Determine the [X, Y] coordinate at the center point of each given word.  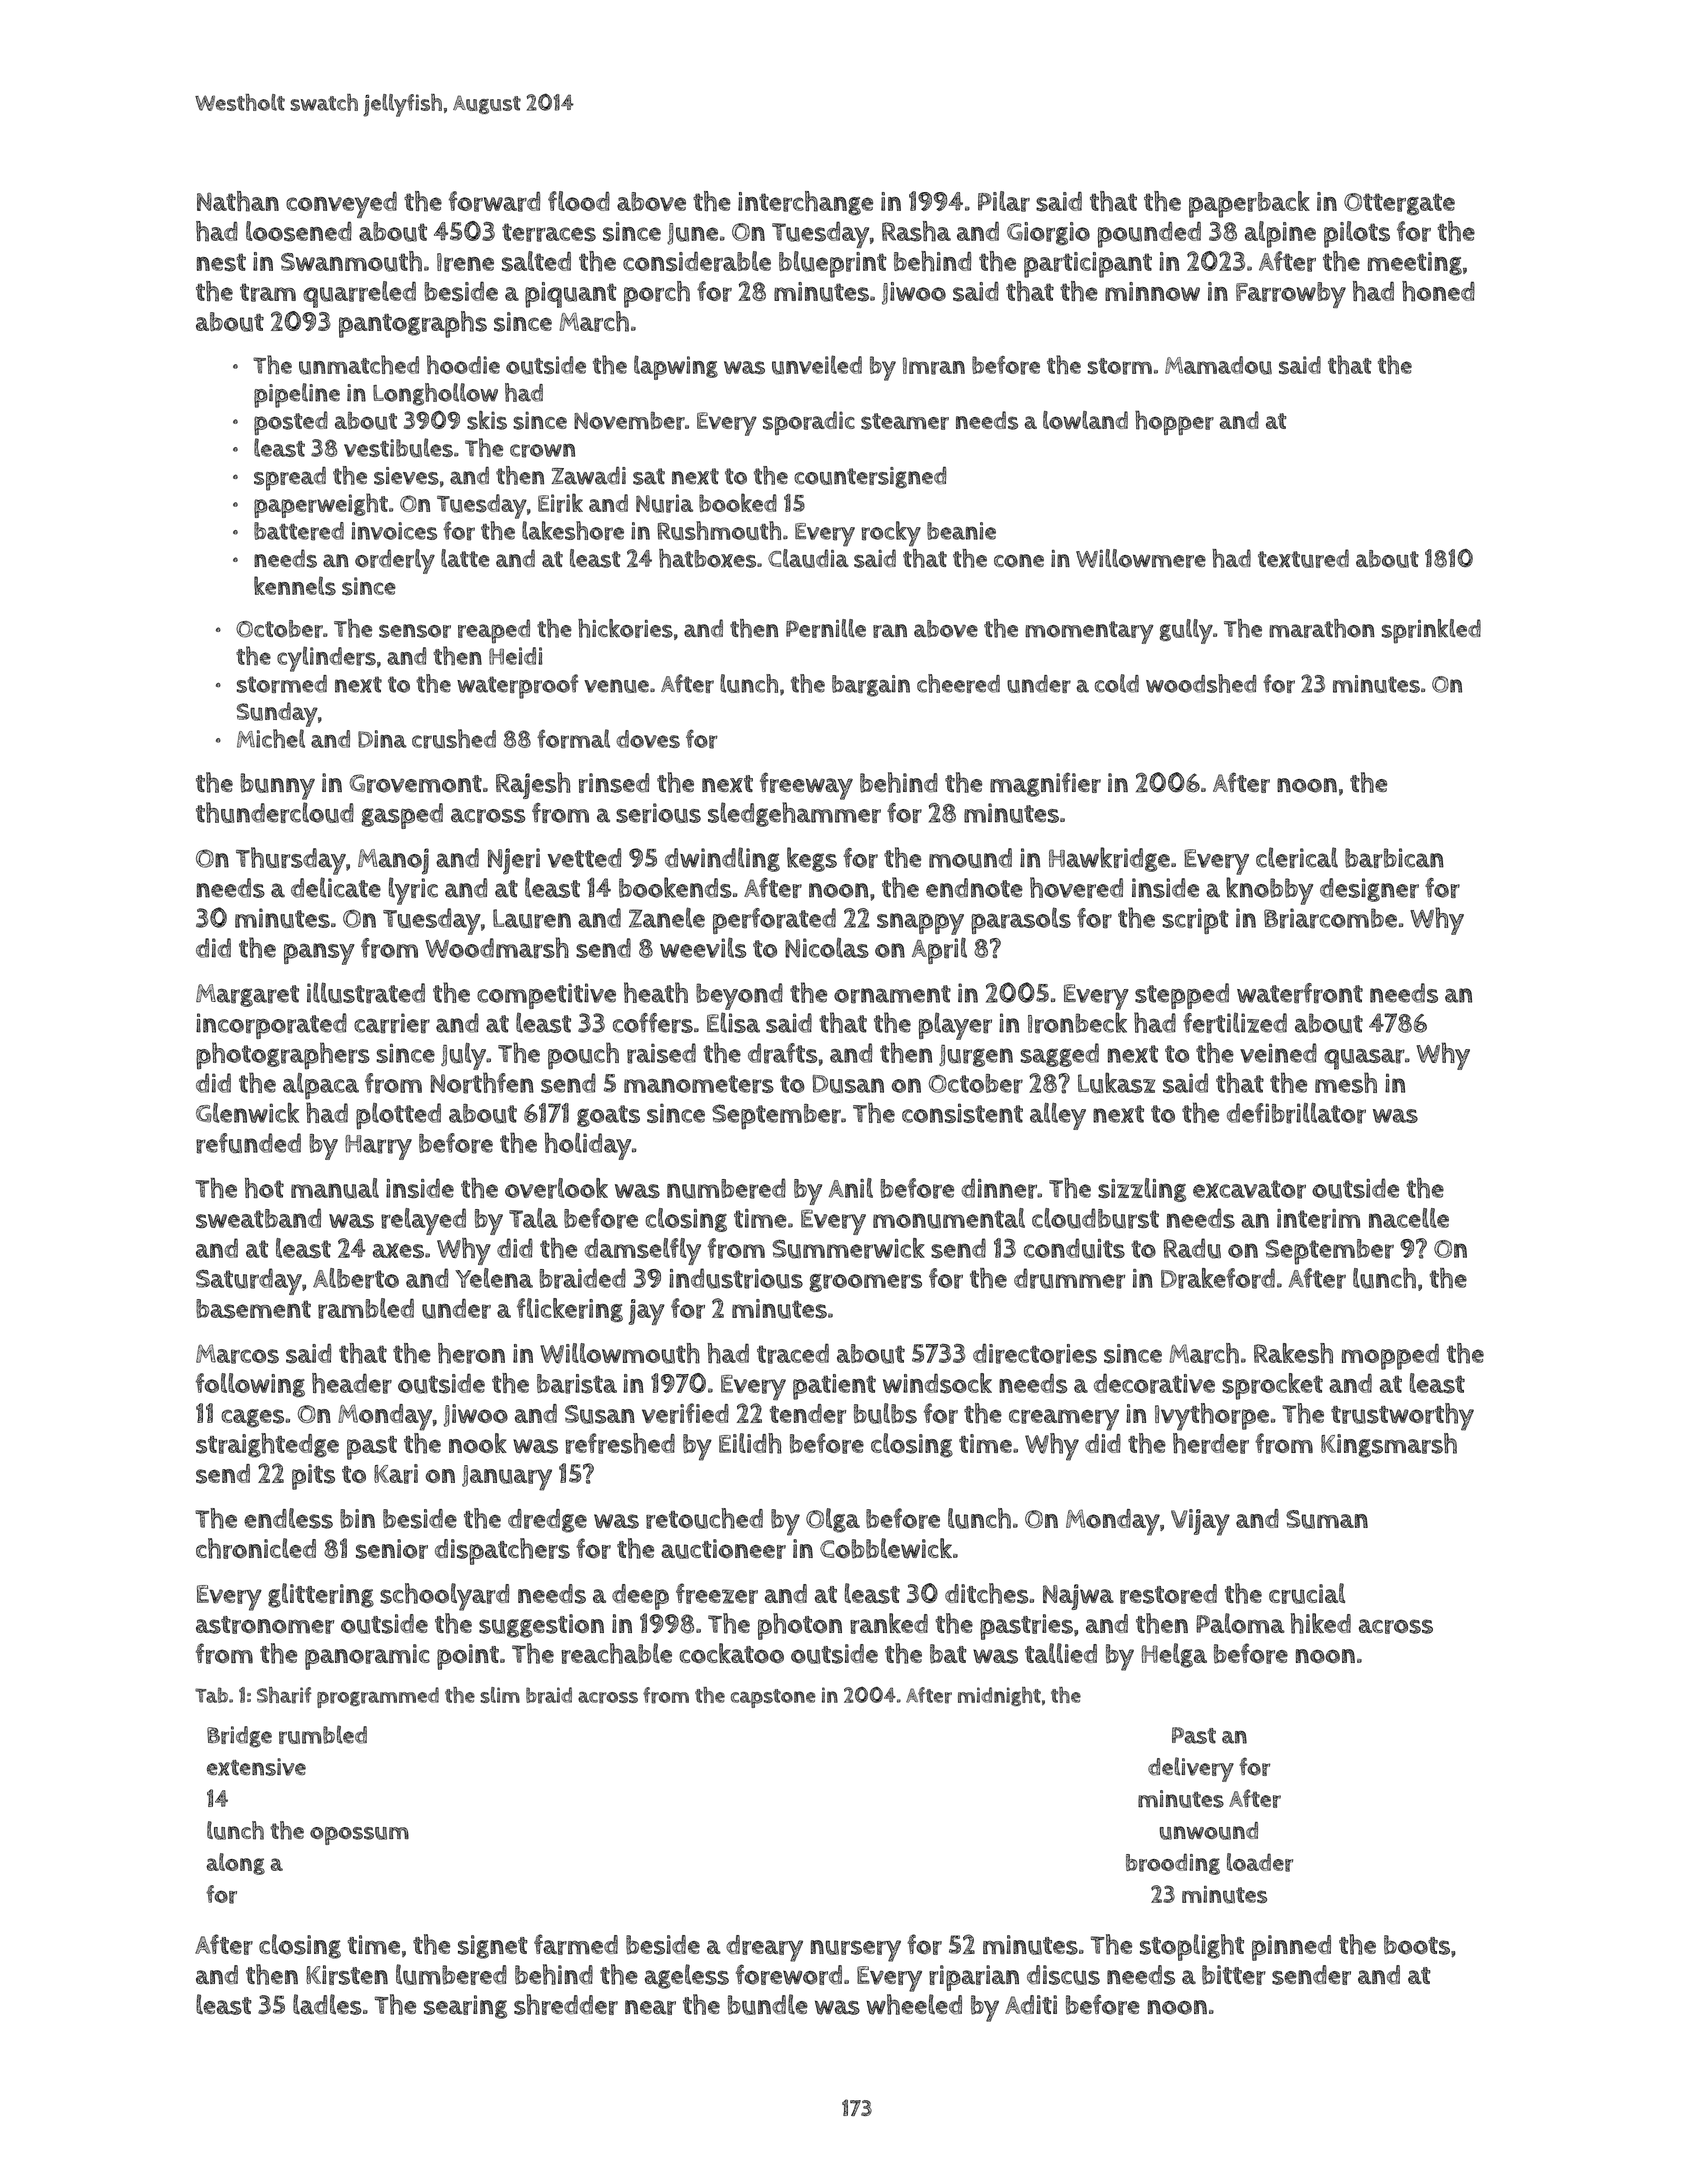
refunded [248, 1143]
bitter [1234, 1975]
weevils [703, 947]
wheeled [914, 2004]
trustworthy [1402, 1417]
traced [793, 1353]
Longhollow [435, 394]
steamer [905, 421]
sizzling [1142, 1190]
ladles [327, 2004]
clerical [1297, 857]
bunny [277, 786]
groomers [865, 1283]
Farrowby [1291, 295]
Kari [396, 1474]
